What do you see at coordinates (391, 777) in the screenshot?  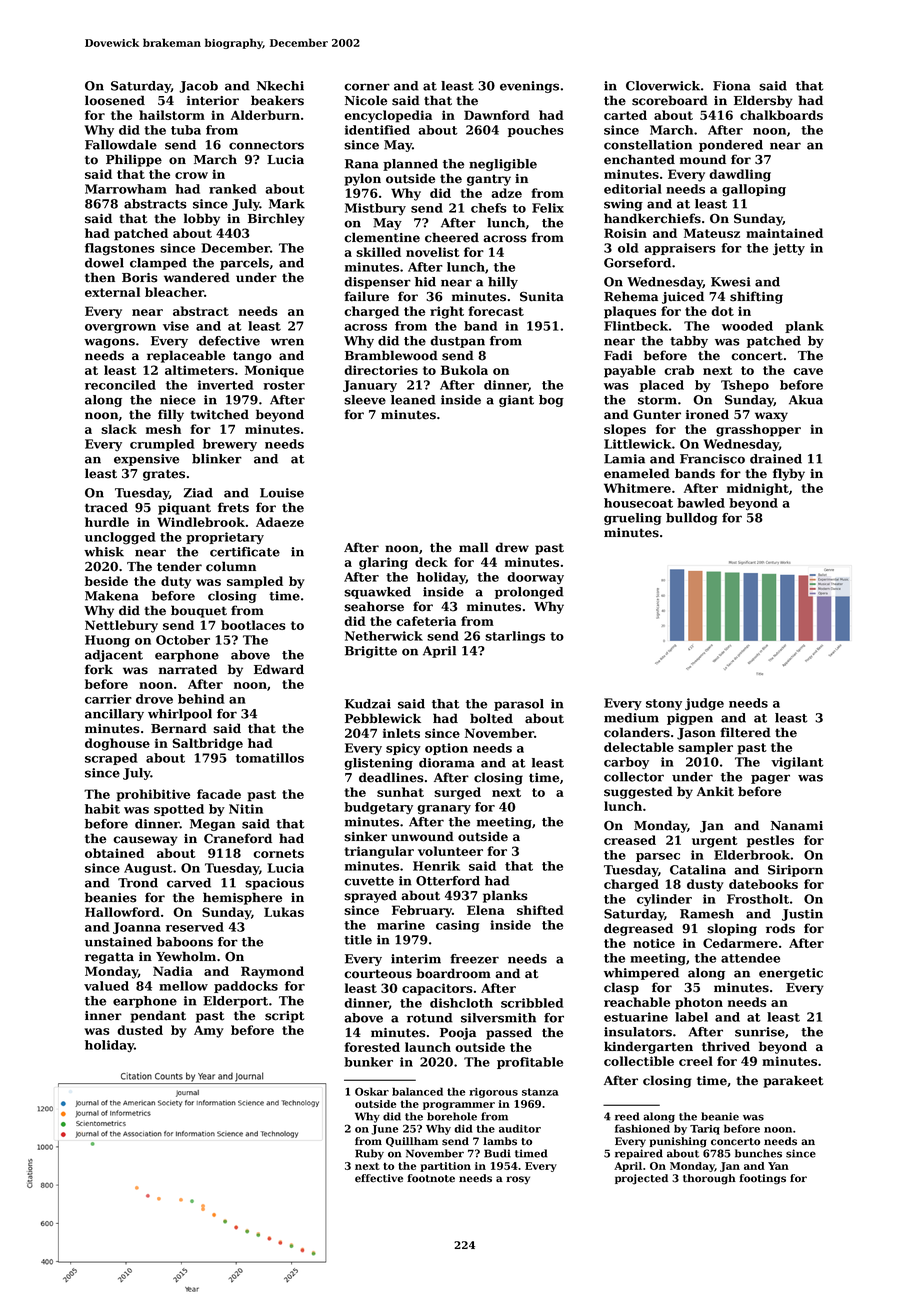 I see `deadlines` at bounding box center [391, 777].
